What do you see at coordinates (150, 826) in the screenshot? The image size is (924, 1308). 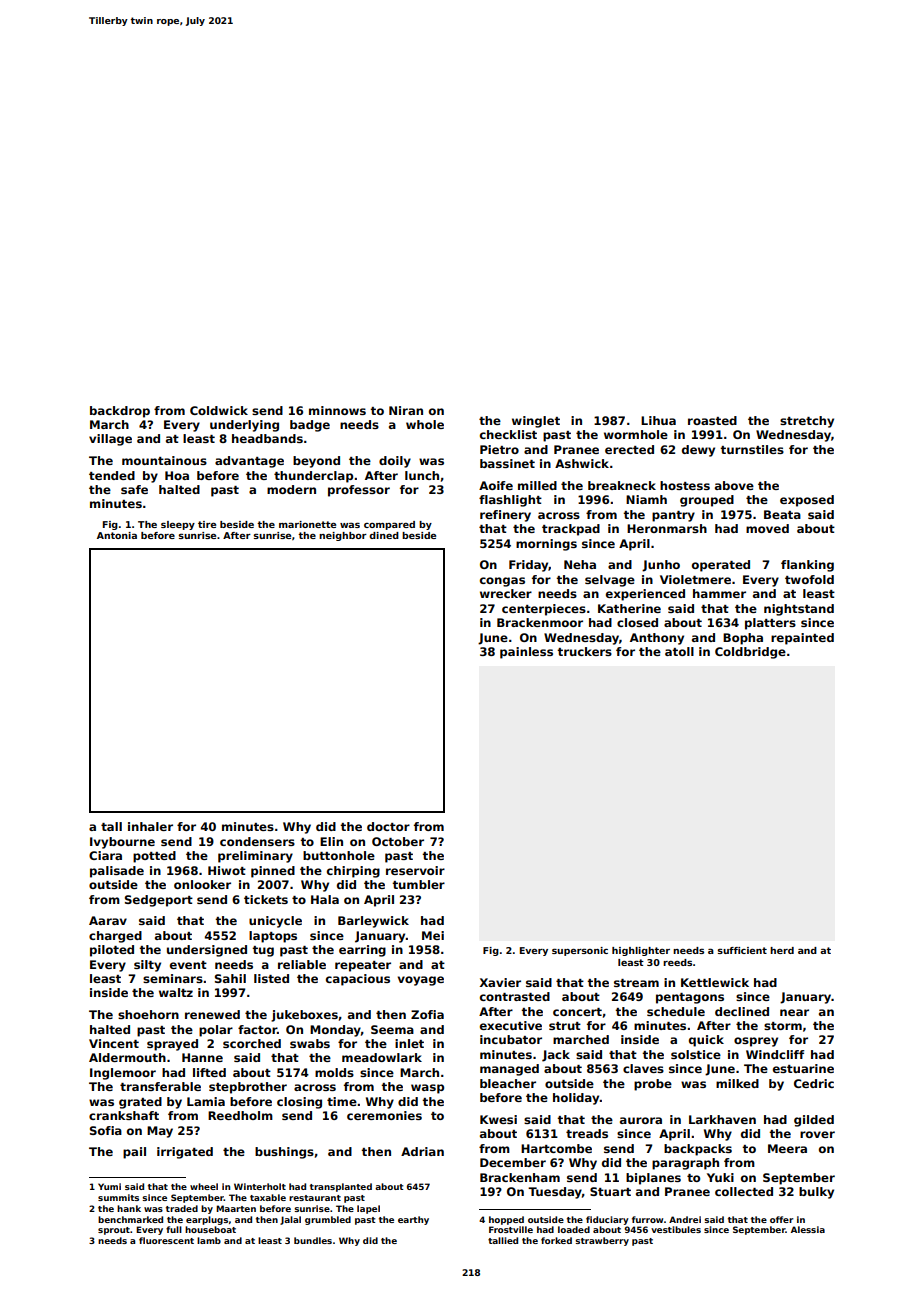 I see `inhaler` at bounding box center [150, 826].
